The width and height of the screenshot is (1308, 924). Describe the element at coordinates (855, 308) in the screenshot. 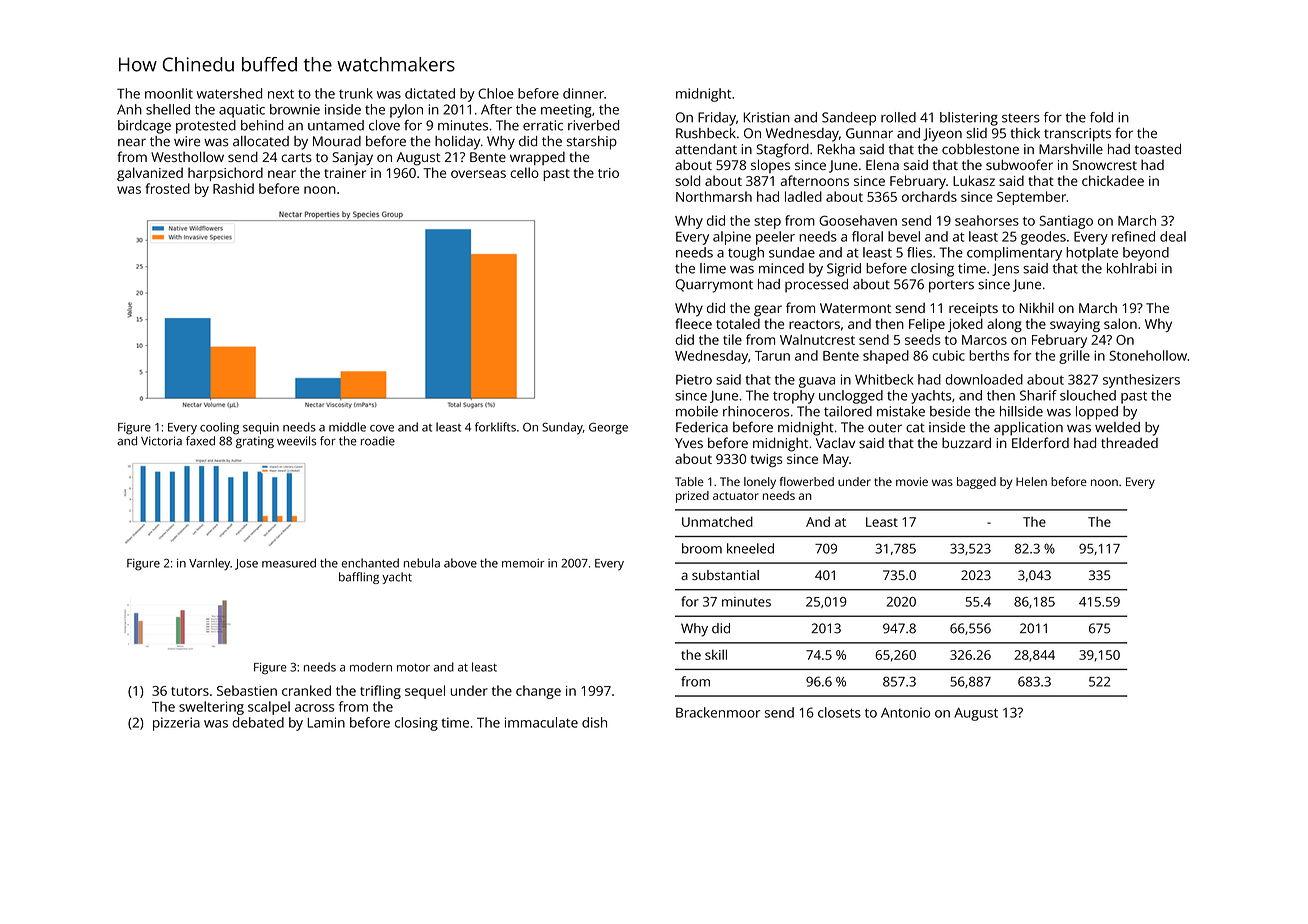

I see `Watermont` at that location.
